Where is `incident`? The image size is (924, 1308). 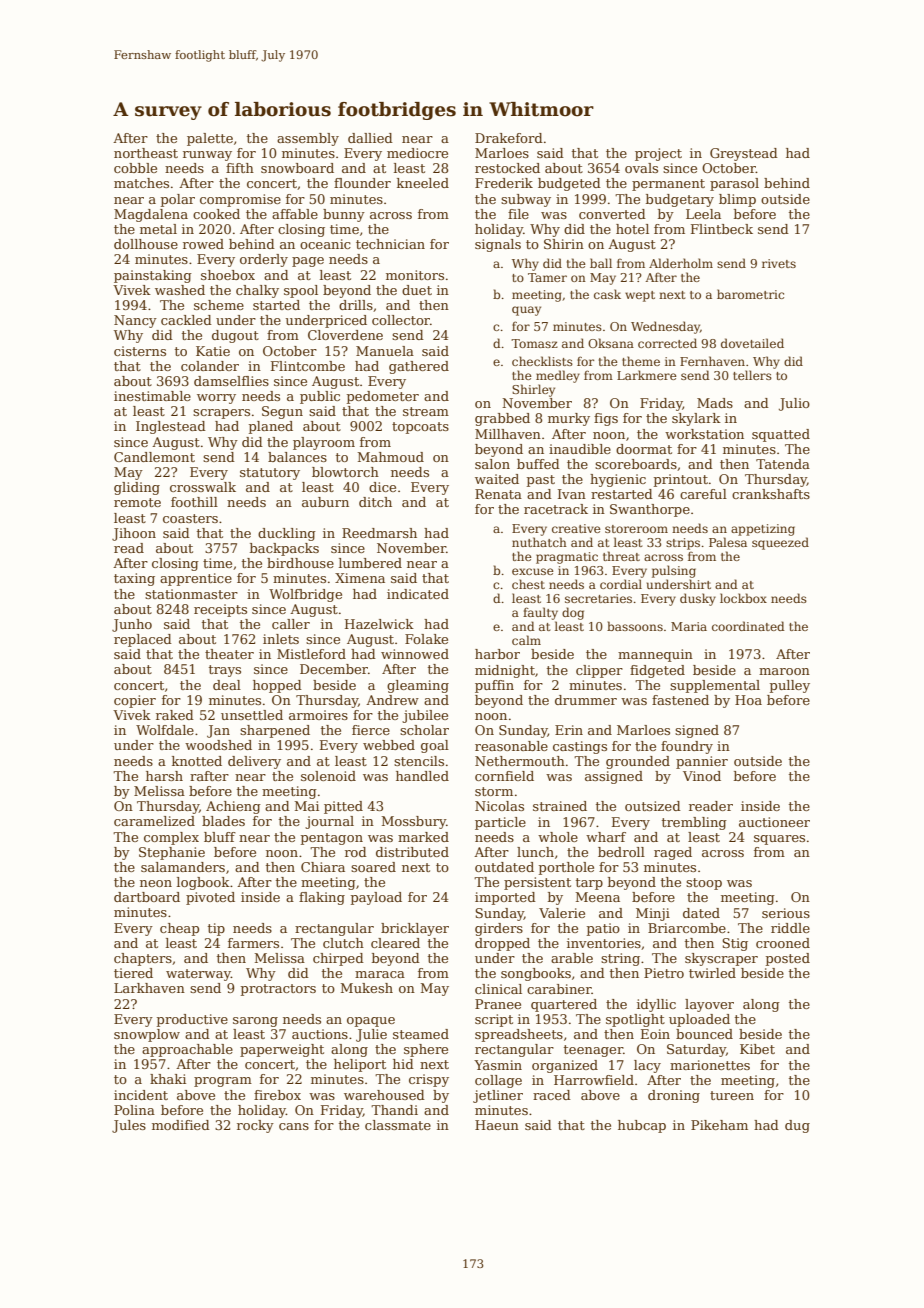 incident is located at coordinates (141, 1095).
